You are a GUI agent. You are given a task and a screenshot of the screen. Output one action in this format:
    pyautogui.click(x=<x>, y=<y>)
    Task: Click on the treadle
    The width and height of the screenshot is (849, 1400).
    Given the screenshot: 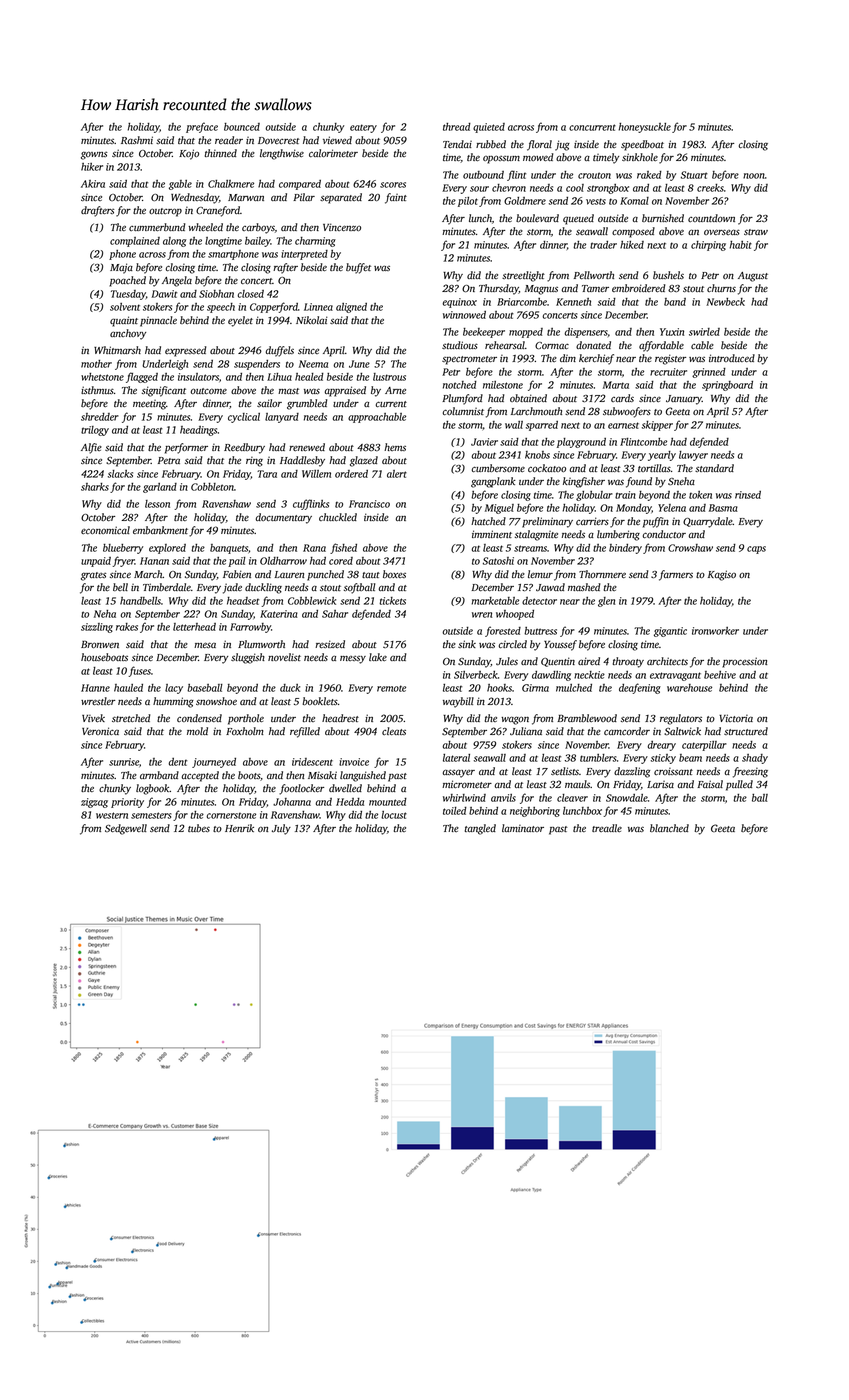 What is the action you would take?
    pyautogui.click(x=607, y=828)
